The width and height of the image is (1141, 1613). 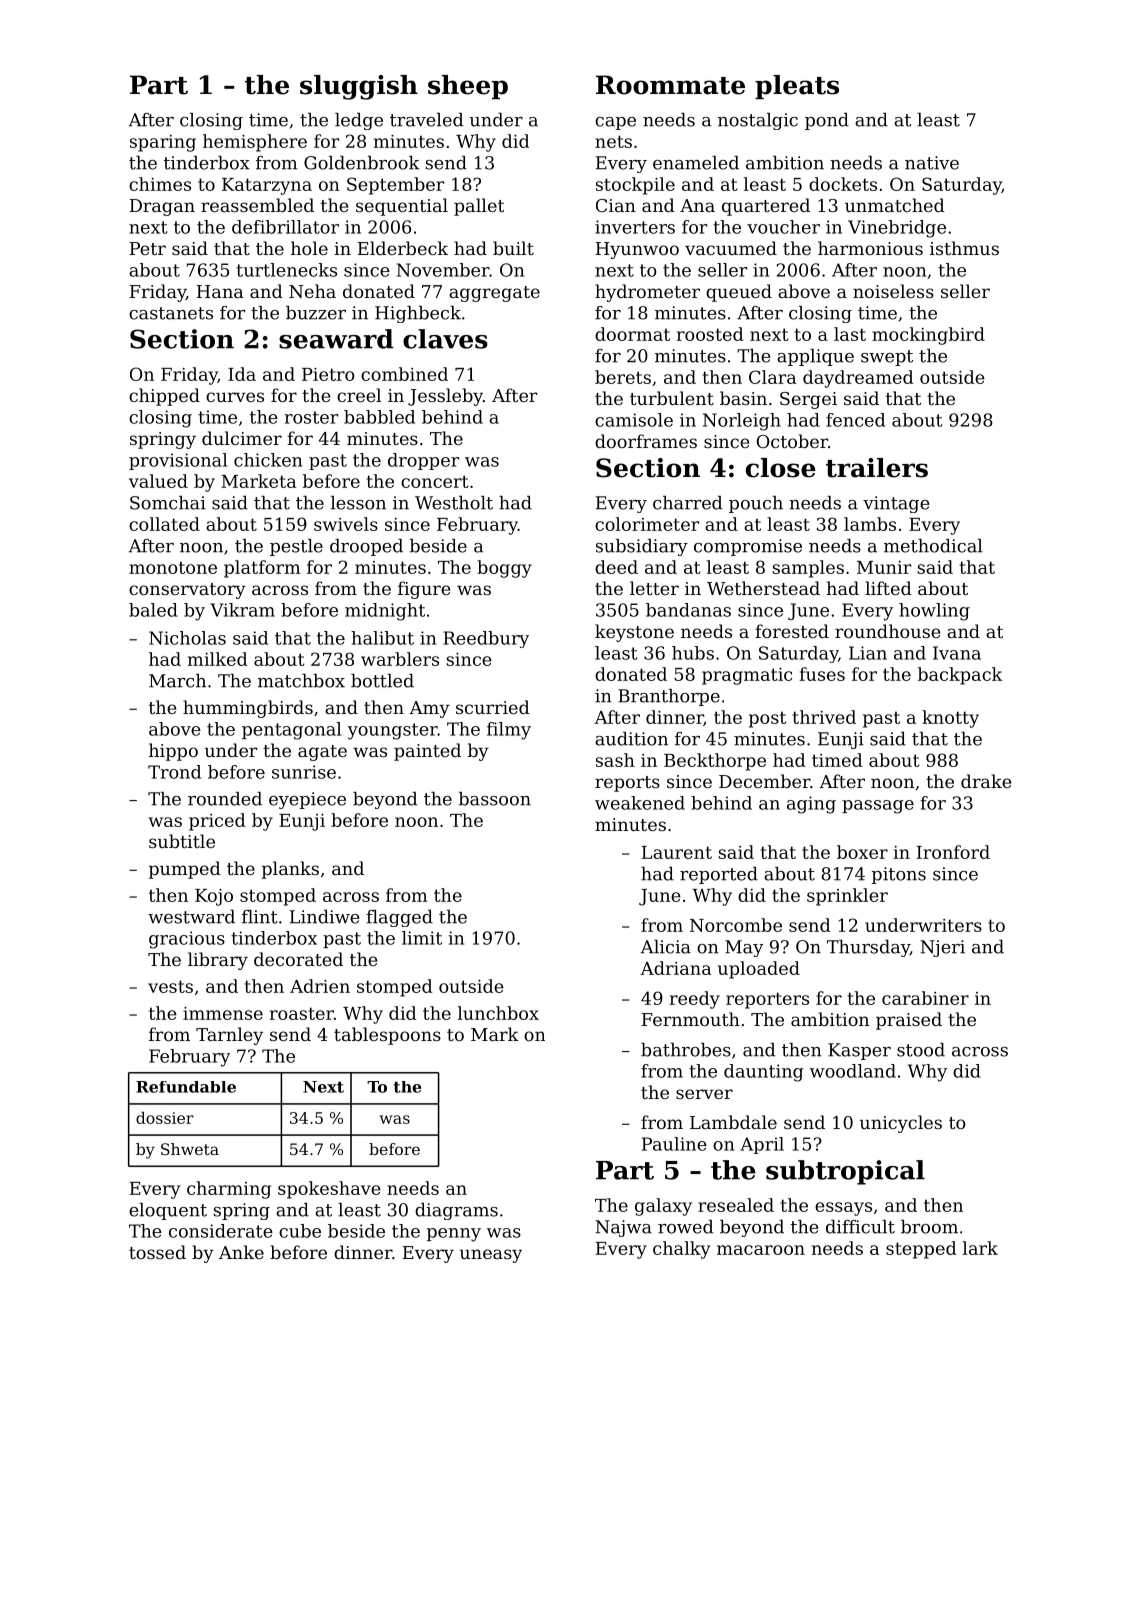 What do you see at coordinates (170, 986) in the image?
I see `vests` at bounding box center [170, 986].
